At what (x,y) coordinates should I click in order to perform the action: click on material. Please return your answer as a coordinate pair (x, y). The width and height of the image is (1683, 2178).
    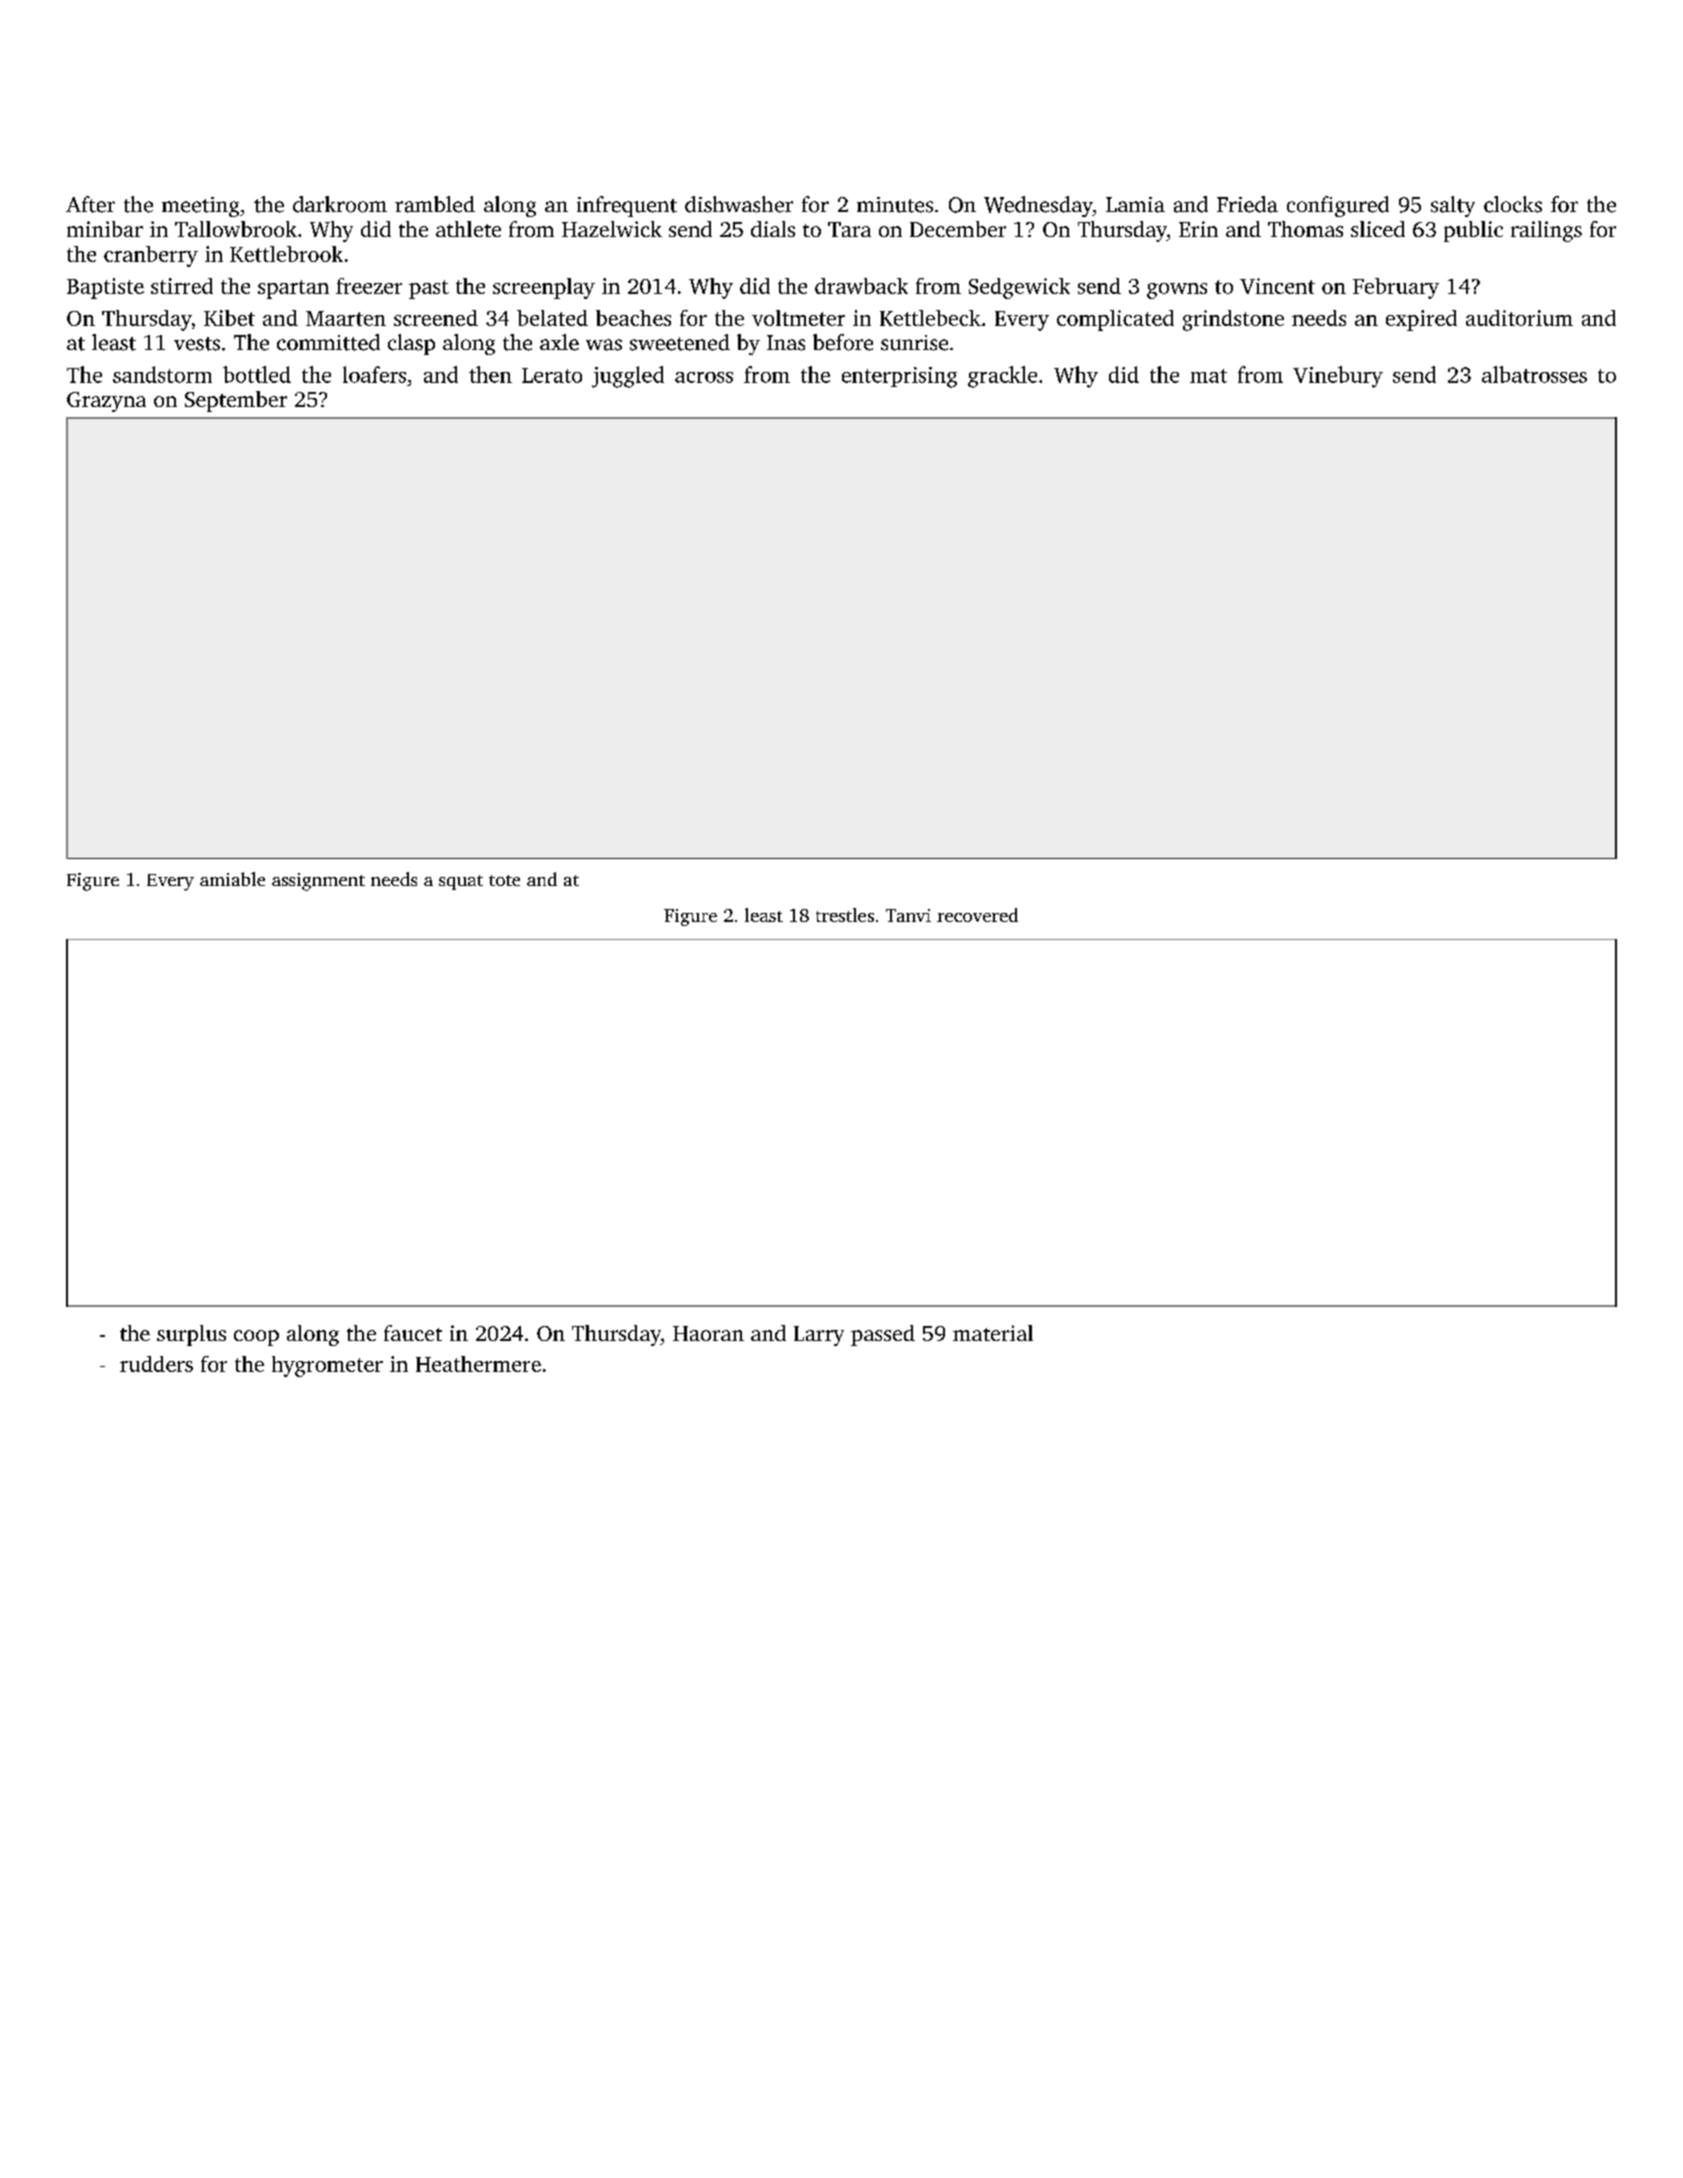
    Looking at the image, I should click on (993, 1333).
